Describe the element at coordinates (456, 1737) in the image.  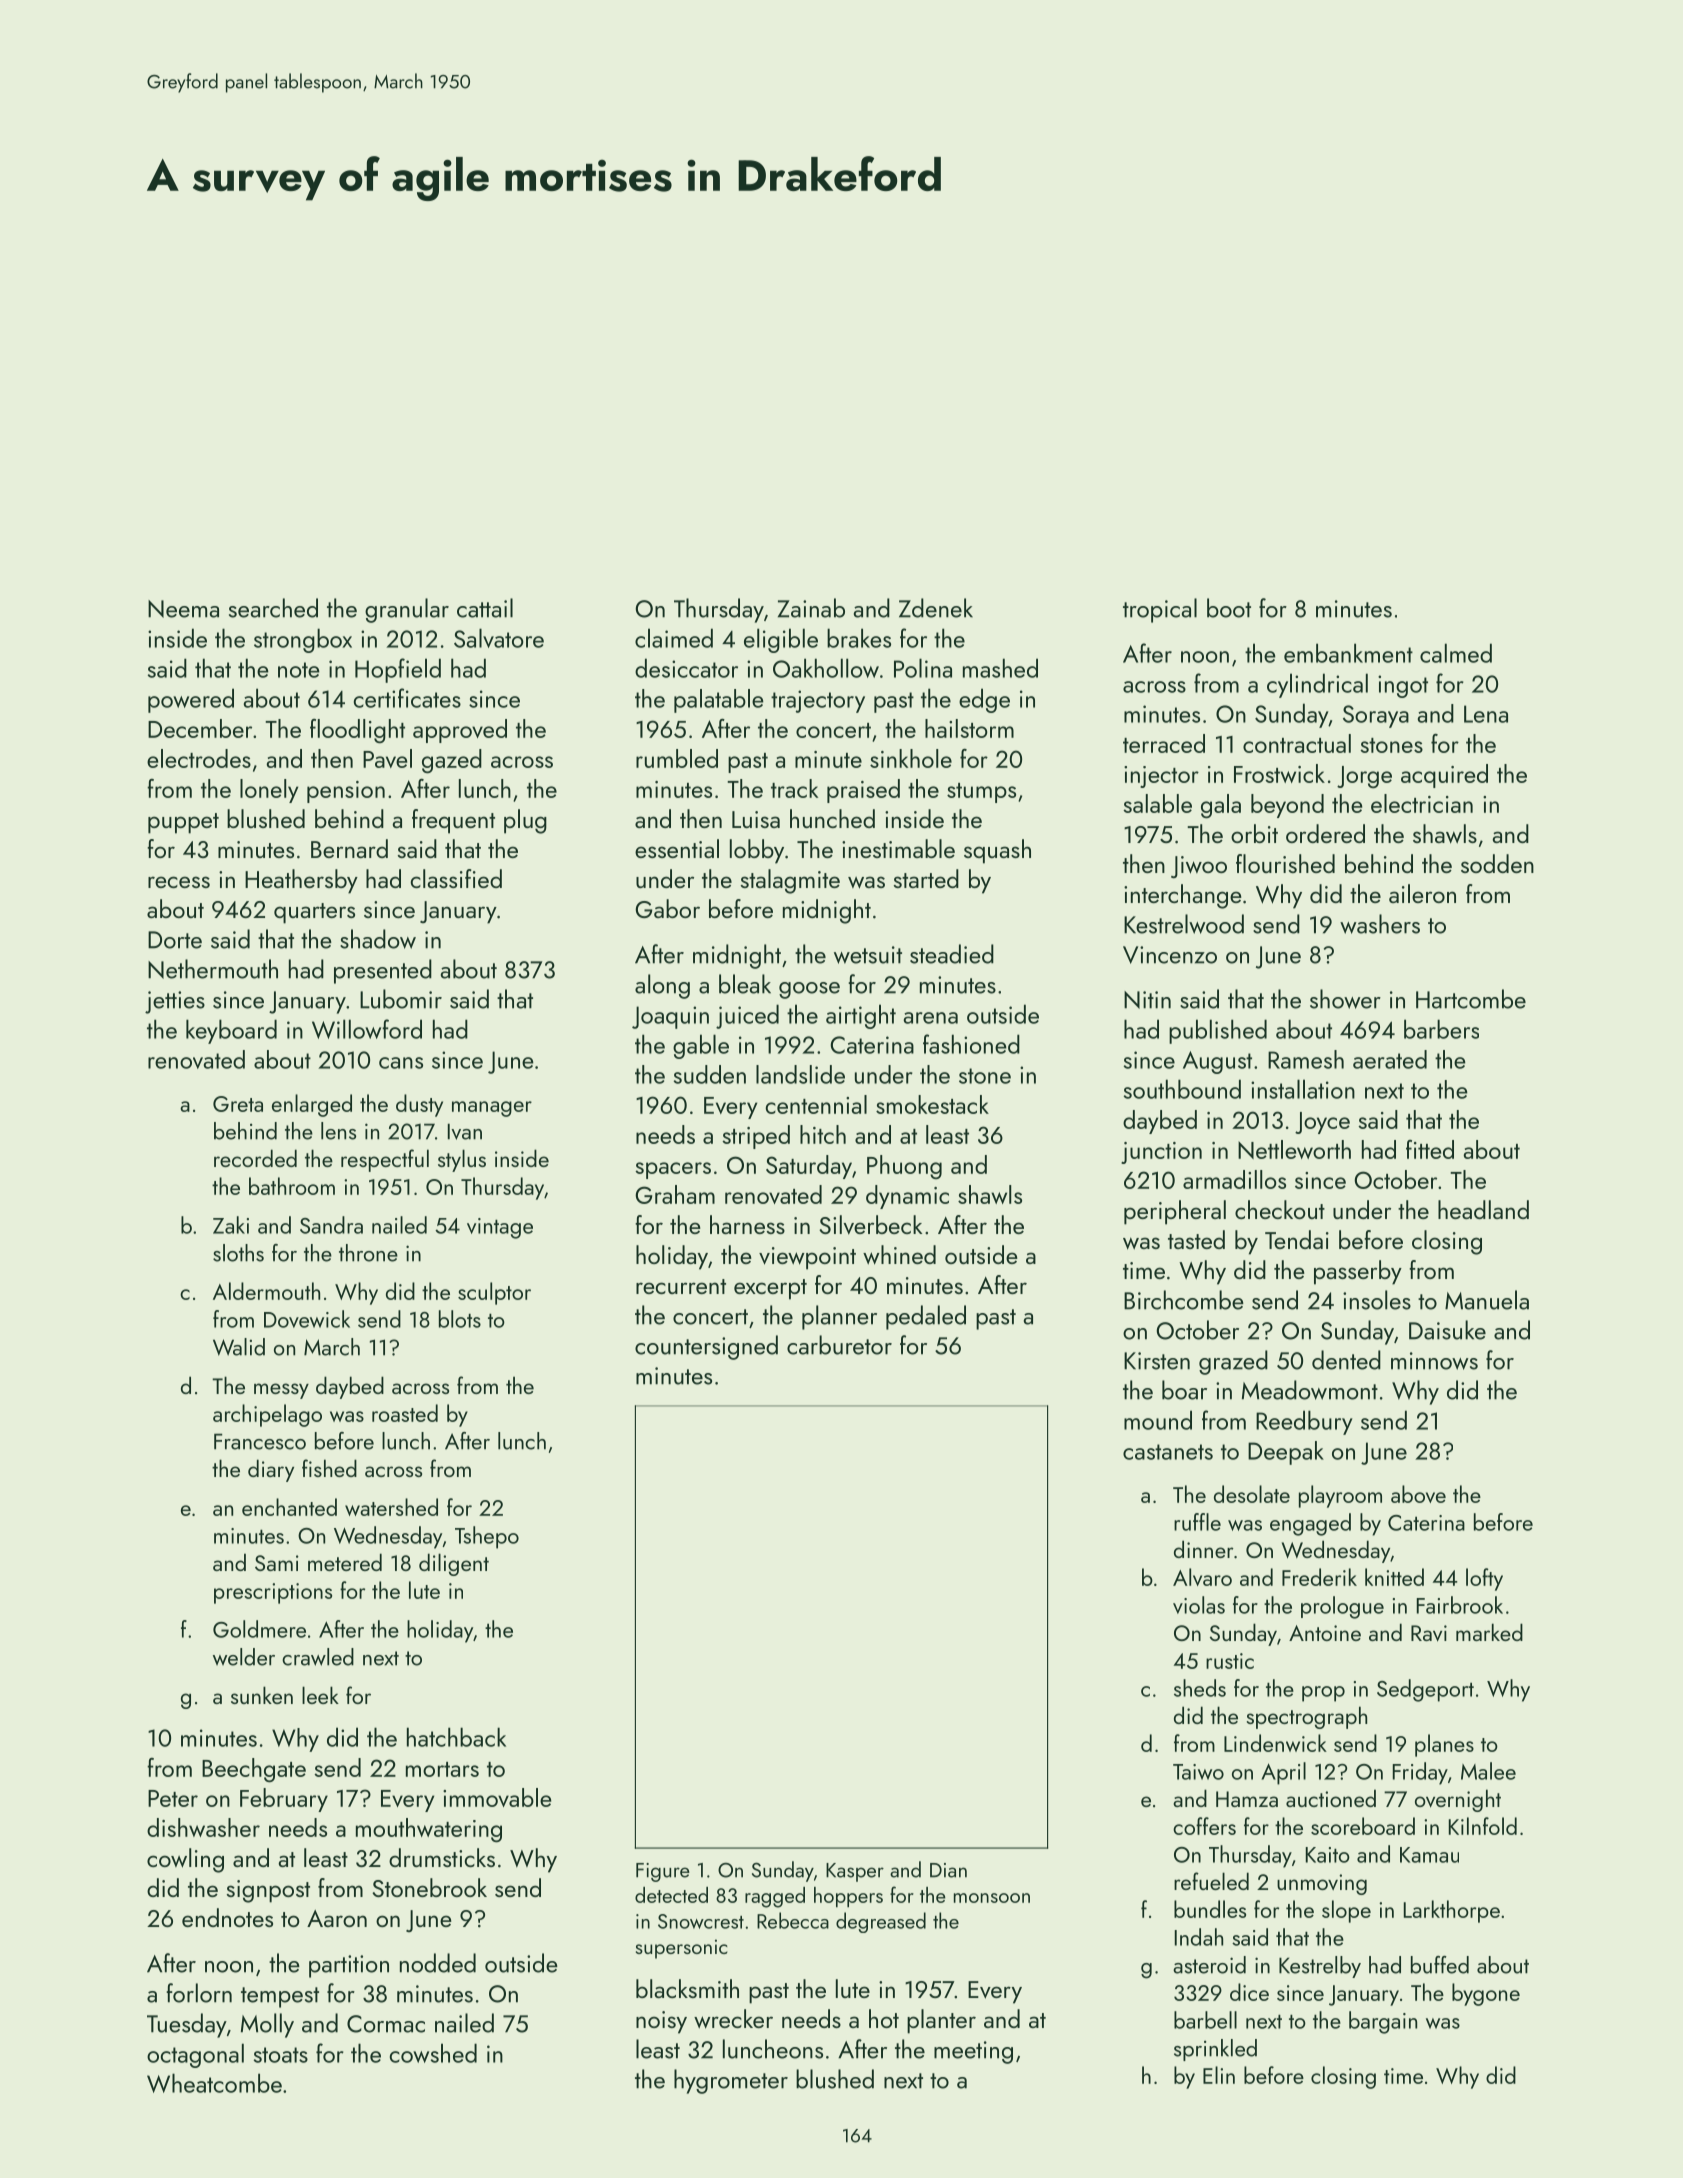
I see `hatchback` at that location.
